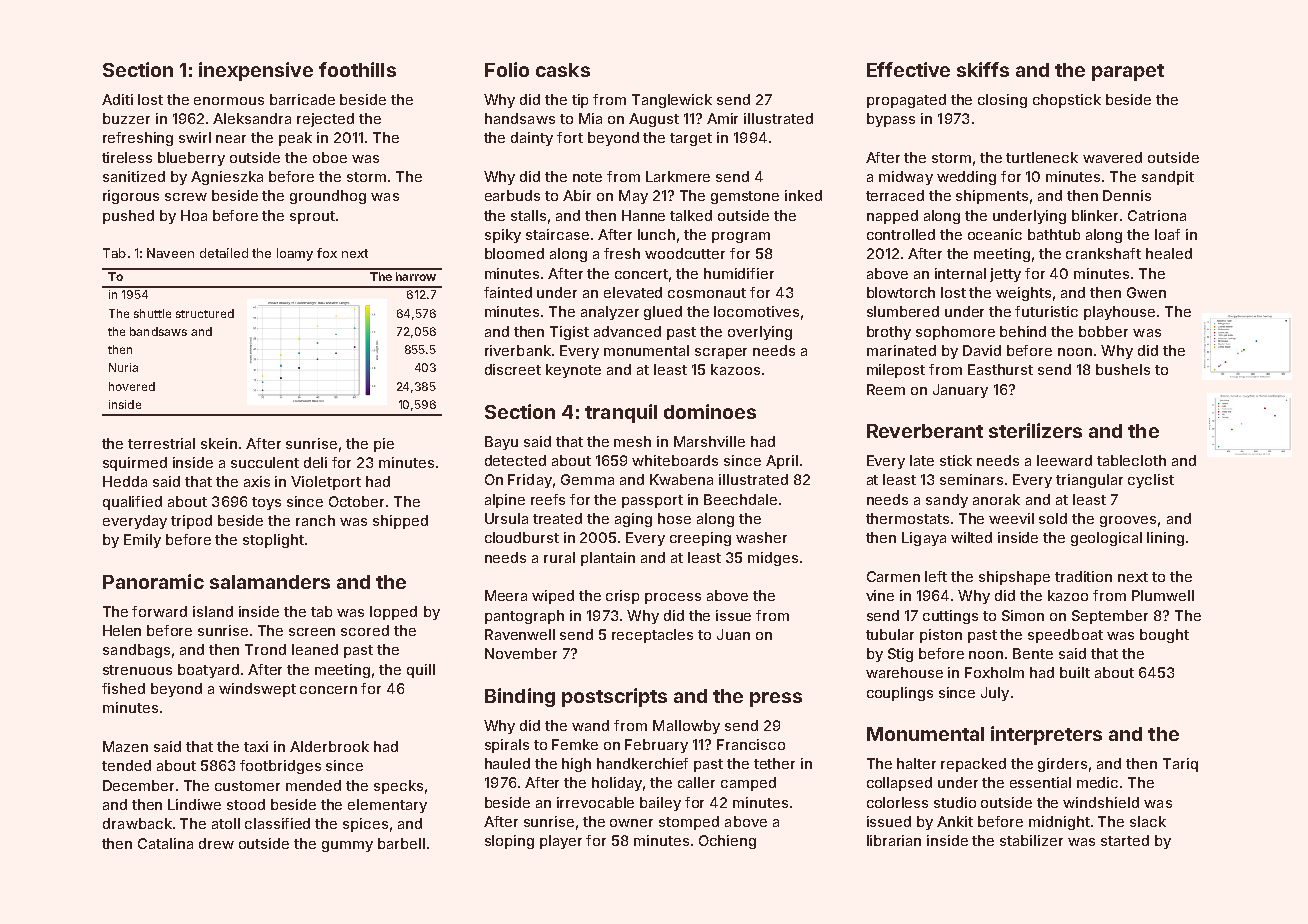 Image resolution: width=1308 pixels, height=924 pixels. What do you see at coordinates (803, 195) in the screenshot?
I see `inked` at bounding box center [803, 195].
